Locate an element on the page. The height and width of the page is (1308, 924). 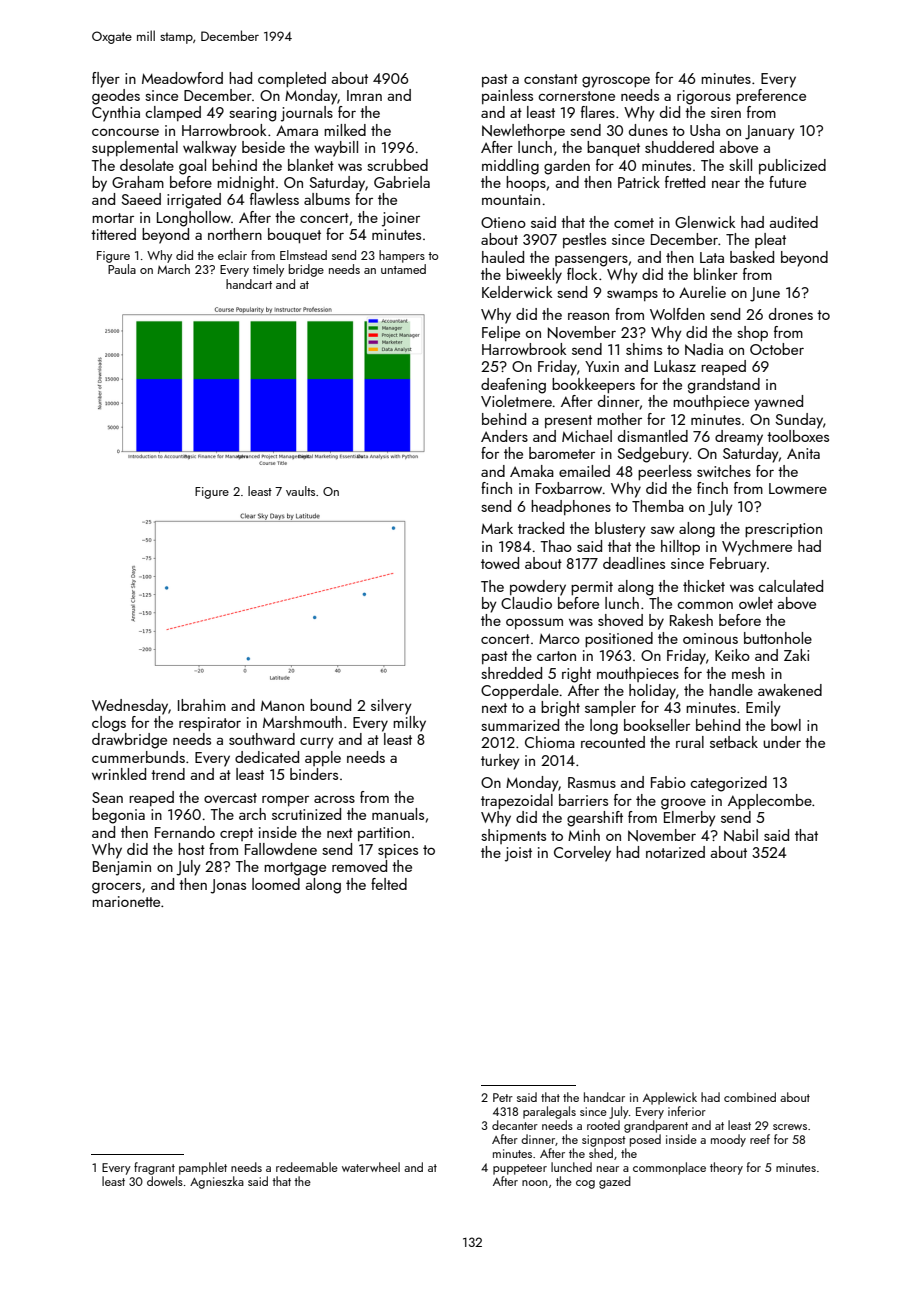
swamps is located at coordinates (632, 295).
